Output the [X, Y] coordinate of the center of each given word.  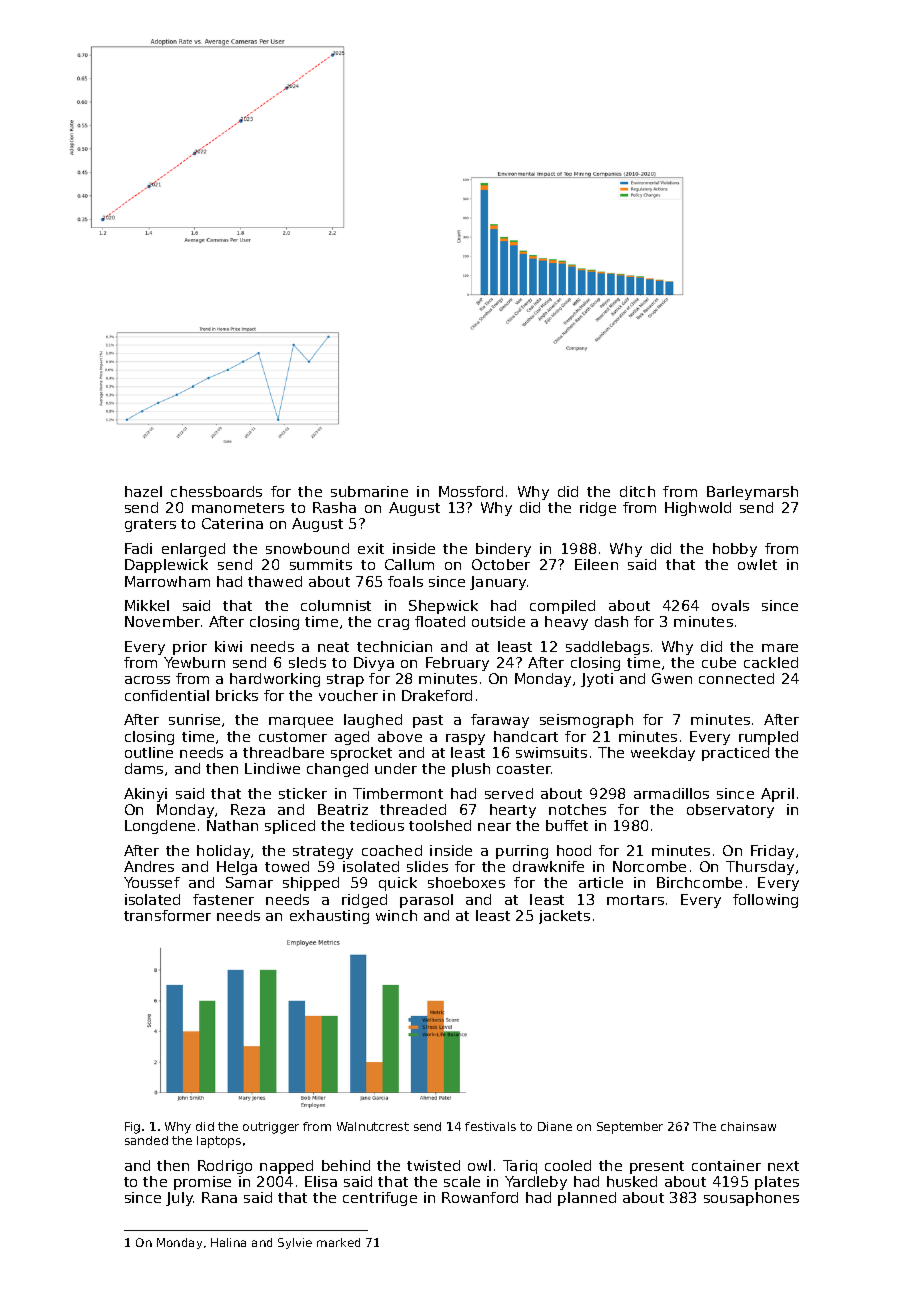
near [494, 827]
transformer [167, 915]
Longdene [160, 827]
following [765, 901]
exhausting [329, 917]
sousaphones [751, 1199]
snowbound [307, 548]
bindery [503, 550]
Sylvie [295, 1243]
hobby [735, 550]
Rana [219, 1197]
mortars [635, 900]
